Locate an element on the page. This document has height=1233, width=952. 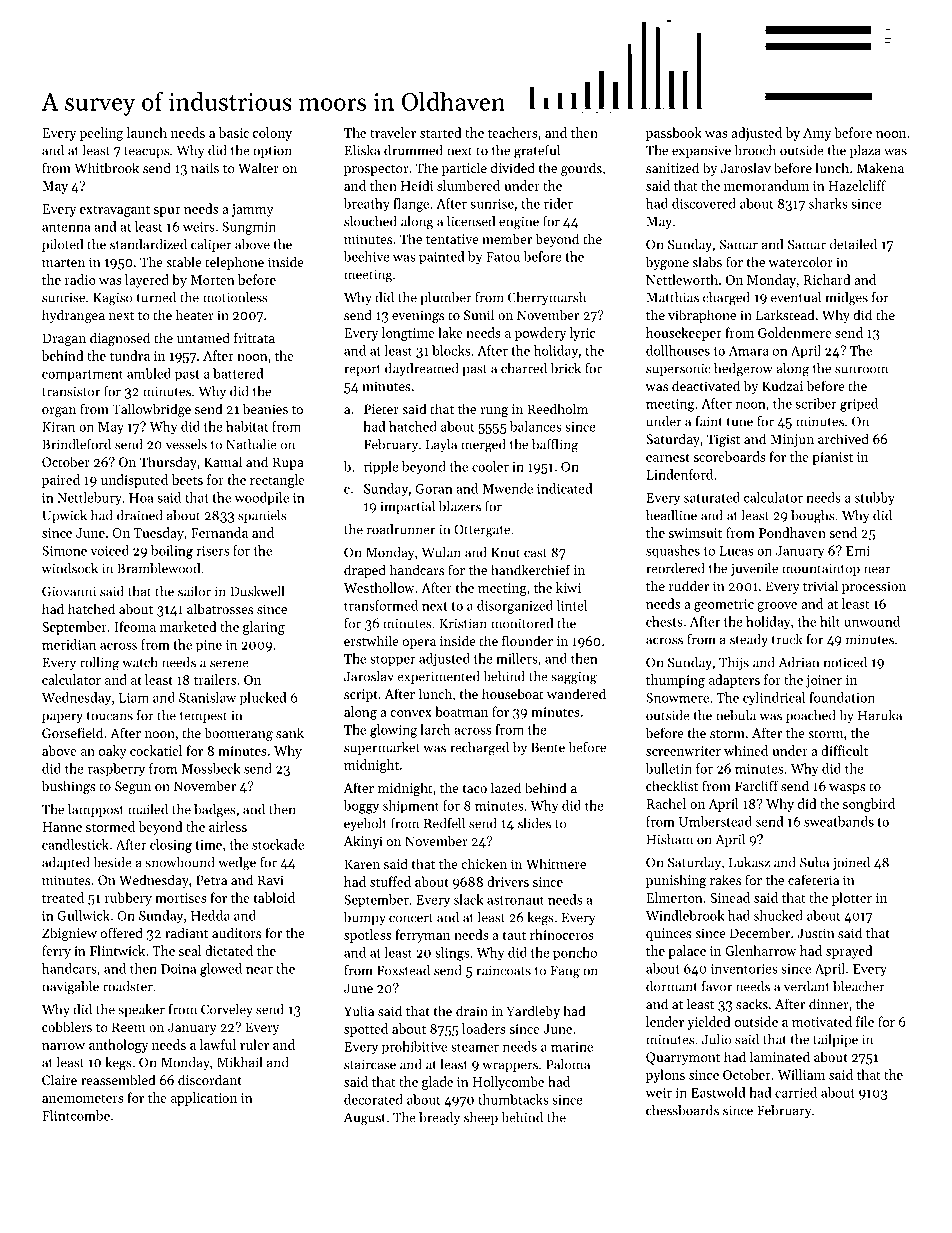
Suha is located at coordinates (814, 862).
